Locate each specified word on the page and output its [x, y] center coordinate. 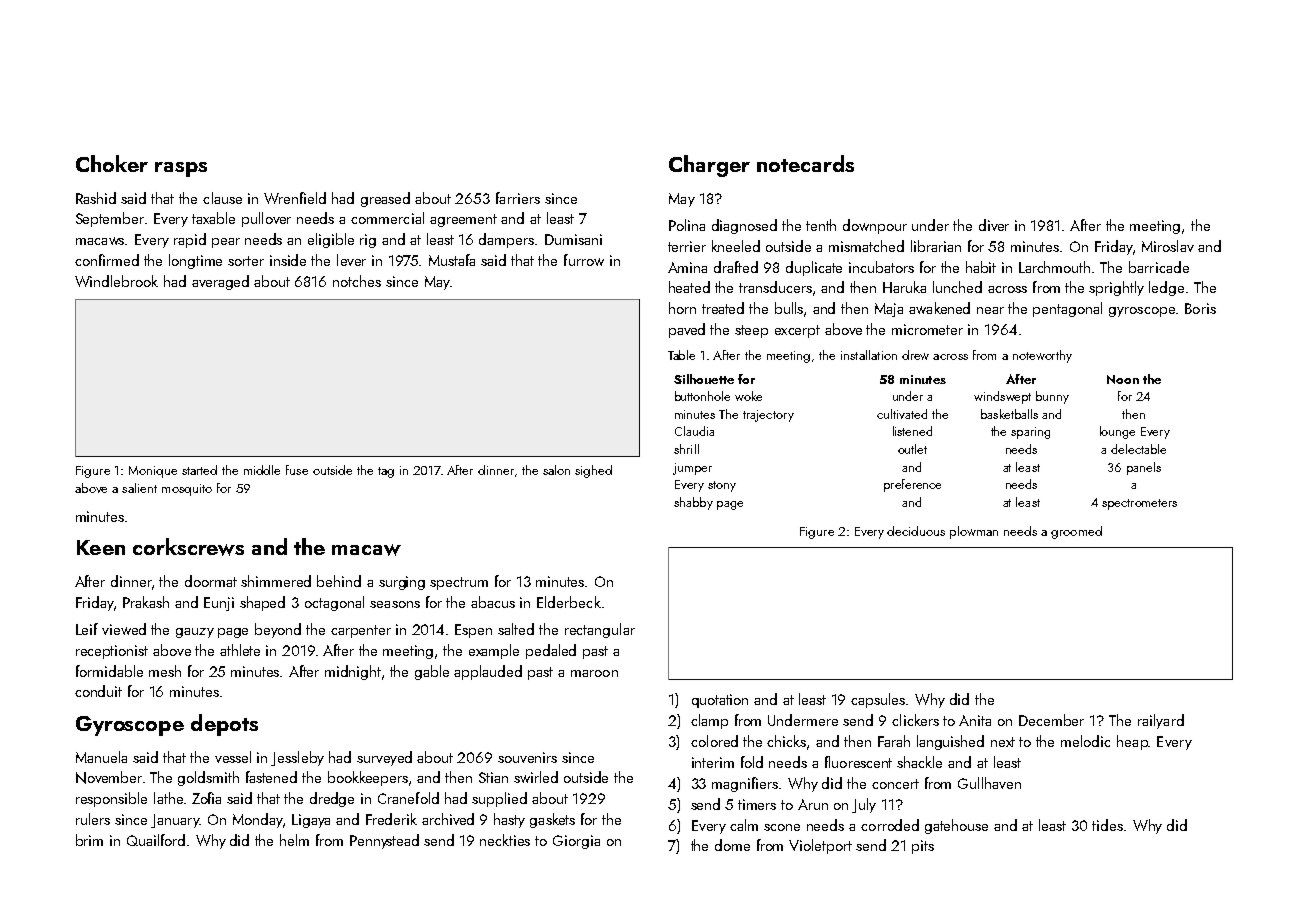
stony [722, 486]
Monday [258, 820]
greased [385, 199]
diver [994, 225]
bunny [1052, 397]
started [199, 470]
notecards [805, 163]
